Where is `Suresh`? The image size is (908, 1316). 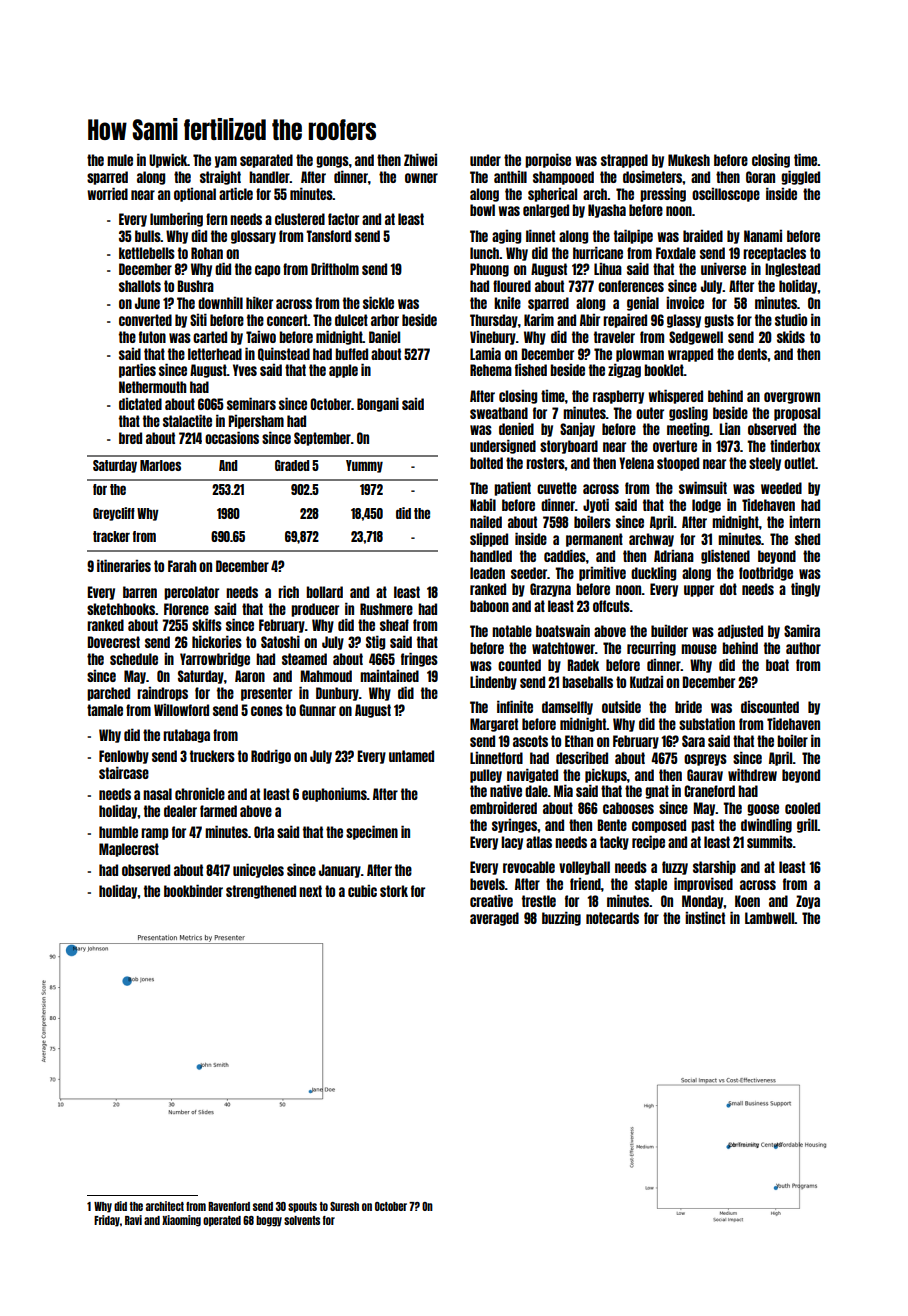 Suresh is located at coordinates (344, 1206).
